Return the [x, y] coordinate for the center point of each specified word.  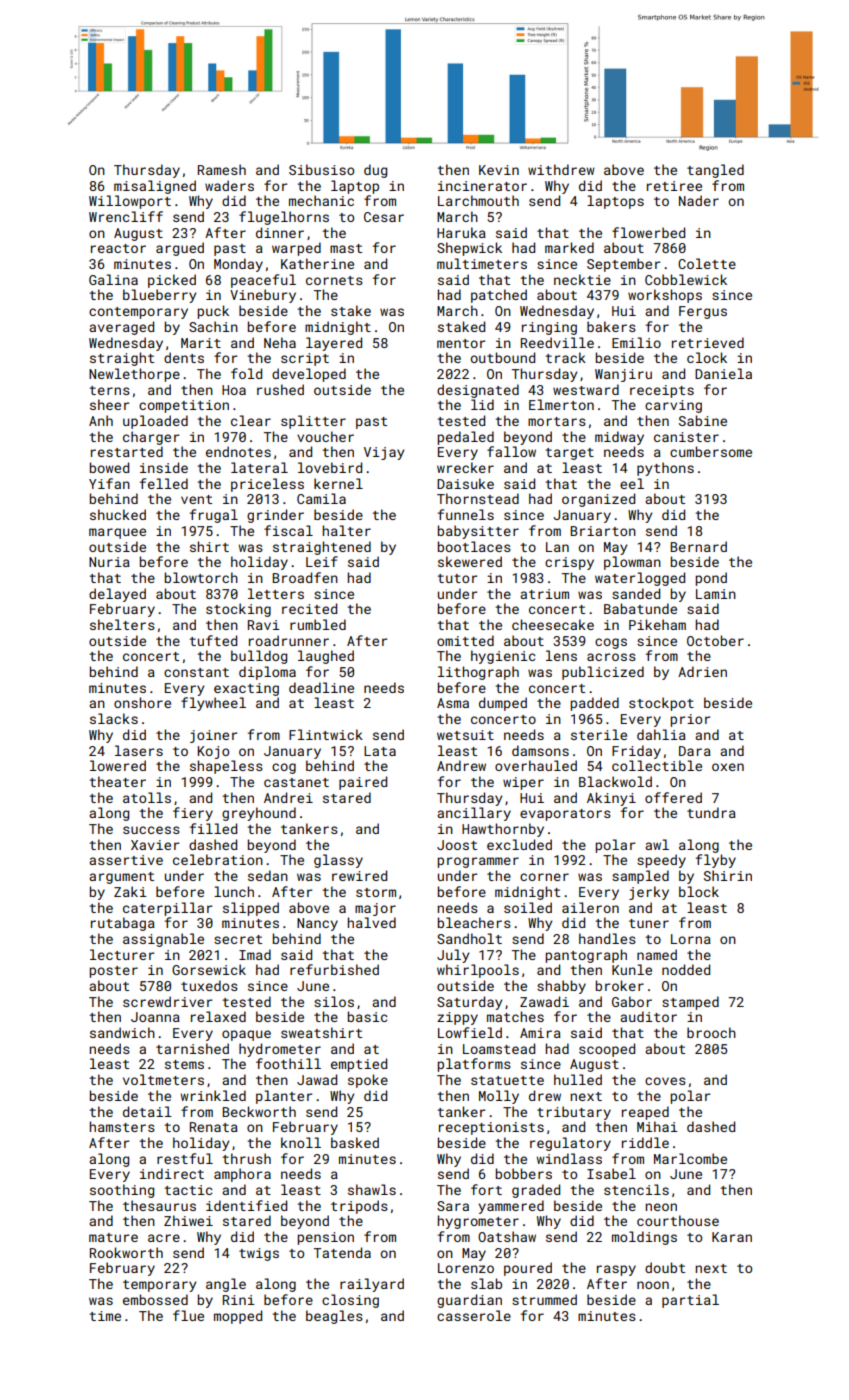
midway [619, 438]
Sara [453, 1206]
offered [673, 797]
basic [367, 1016]
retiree [674, 186]
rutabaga [123, 924]
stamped [690, 1003]
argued [180, 249]
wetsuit [465, 735]
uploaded [155, 422]
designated [478, 391]
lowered [118, 765]
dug [375, 171]
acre [164, 1238]
